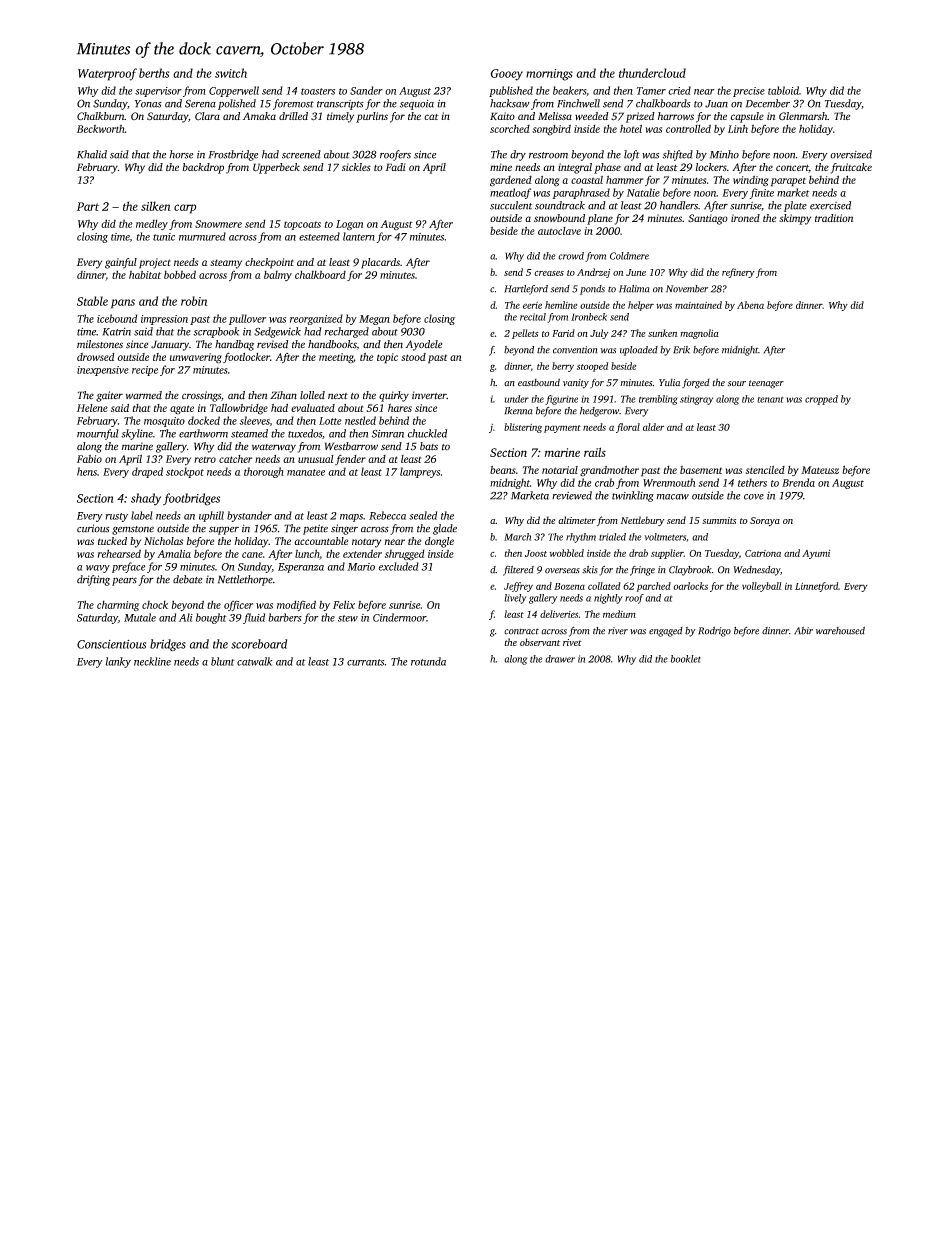 The height and width of the document is (1233, 952). I want to click on Claybrook, so click(690, 571).
